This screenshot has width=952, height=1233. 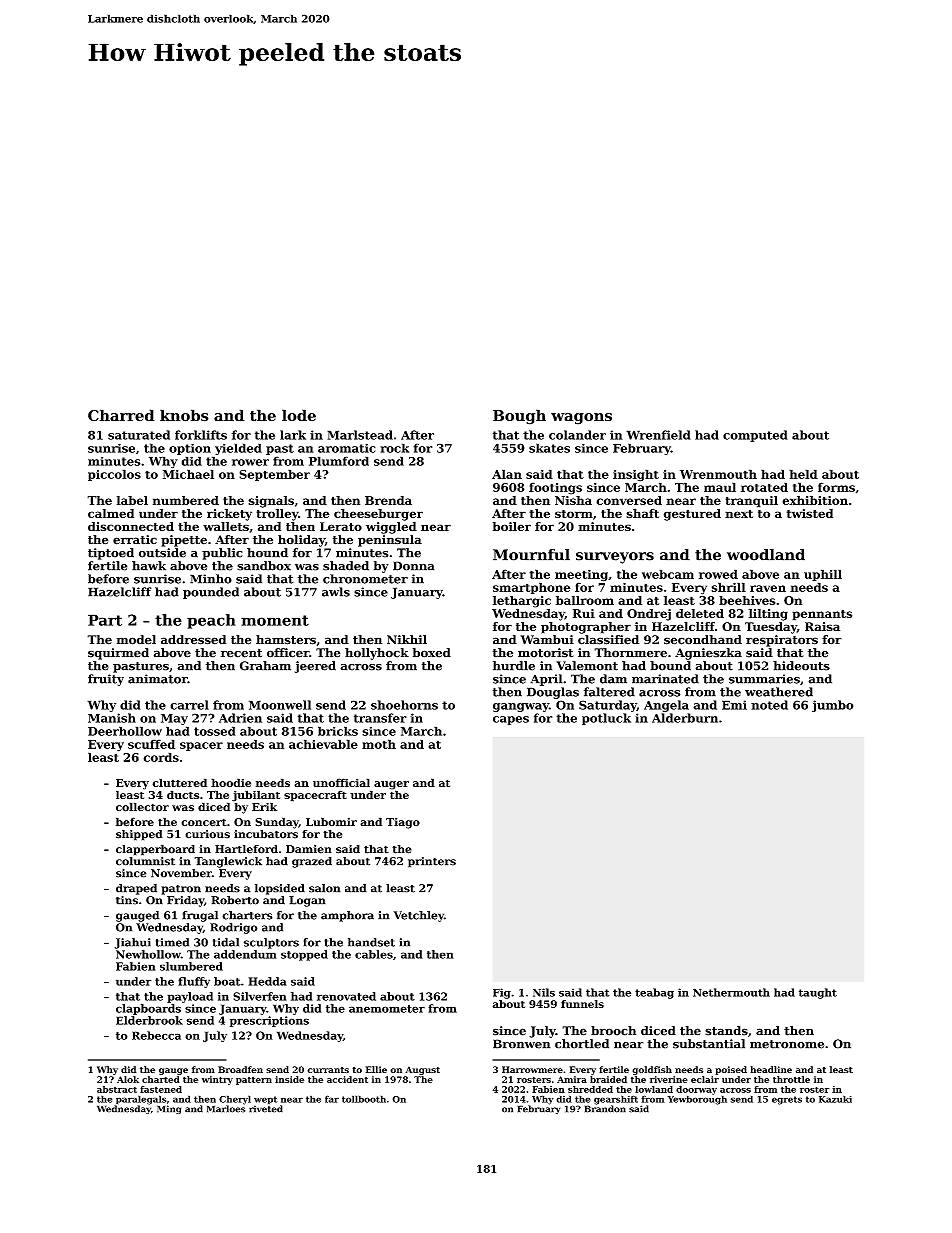 What do you see at coordinates (407, 639) in the screenshot?
I see `Nikhil` at bounding box center [407, 639].
